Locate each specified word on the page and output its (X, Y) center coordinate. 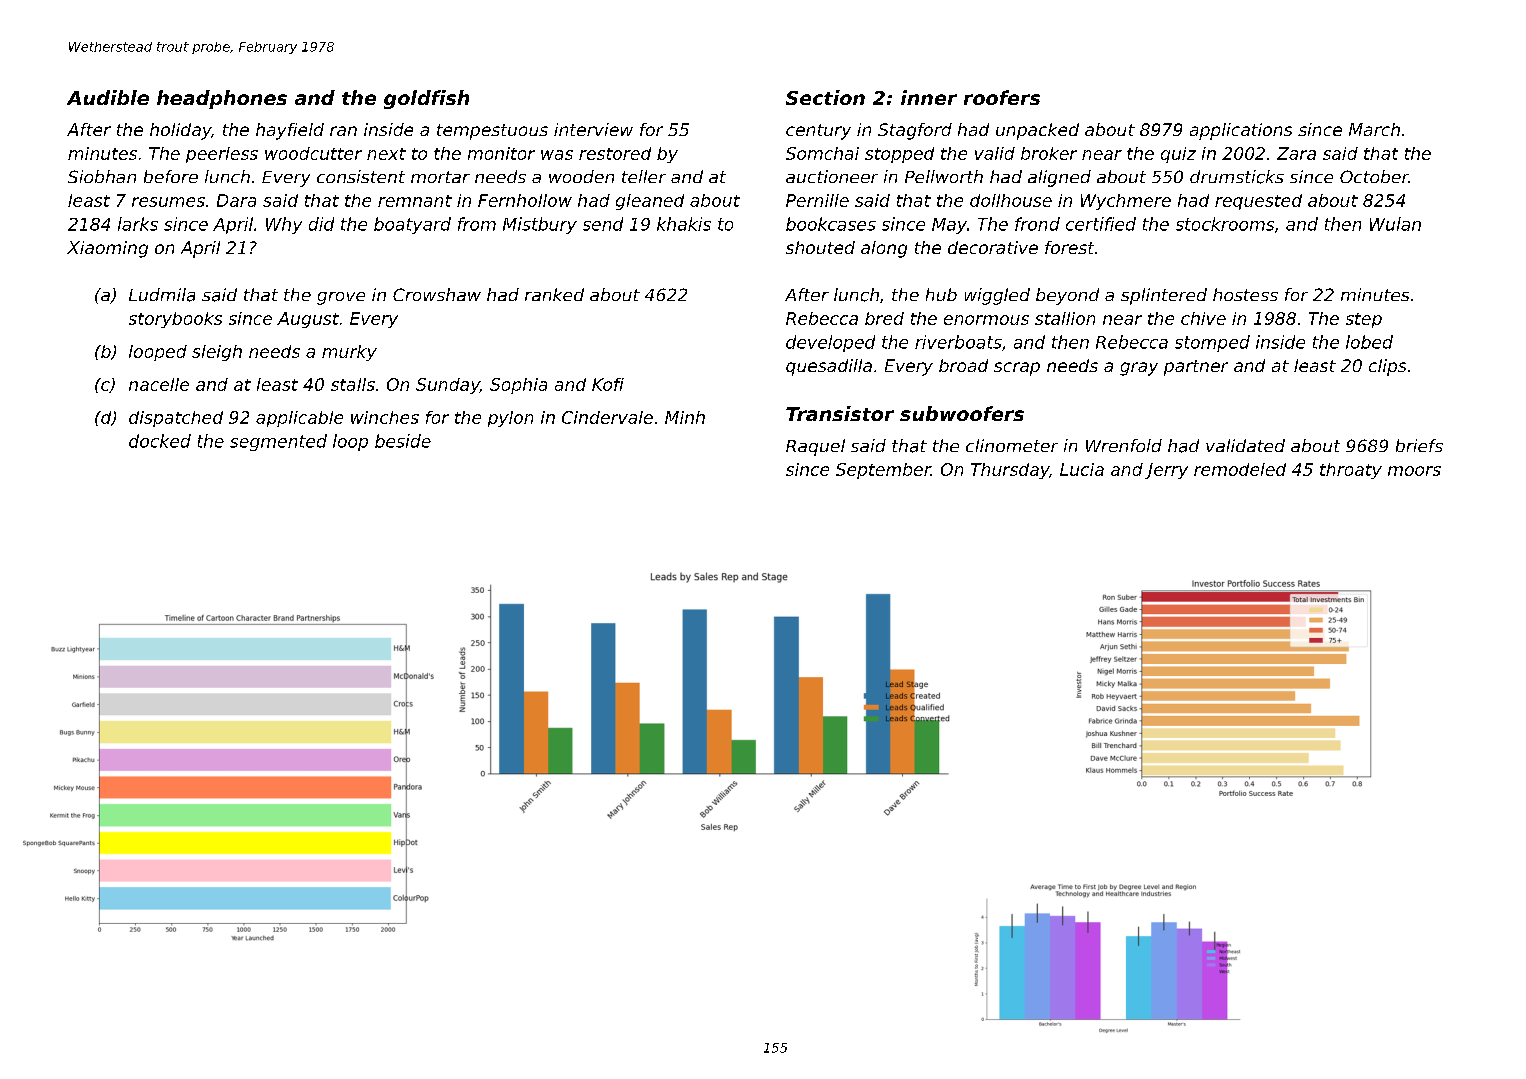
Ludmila (162, 295)
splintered (1164, 296)
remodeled (1240, 469)
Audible (108, 97)
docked (160, 441)
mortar (440, 177)
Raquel (815, 447)
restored (615, 153)
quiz (1178, 155)
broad (963, 365)
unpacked (1037, 131)
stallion (1065, 318)
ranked (554, 294)
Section (825, 97)
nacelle (159, 384)
